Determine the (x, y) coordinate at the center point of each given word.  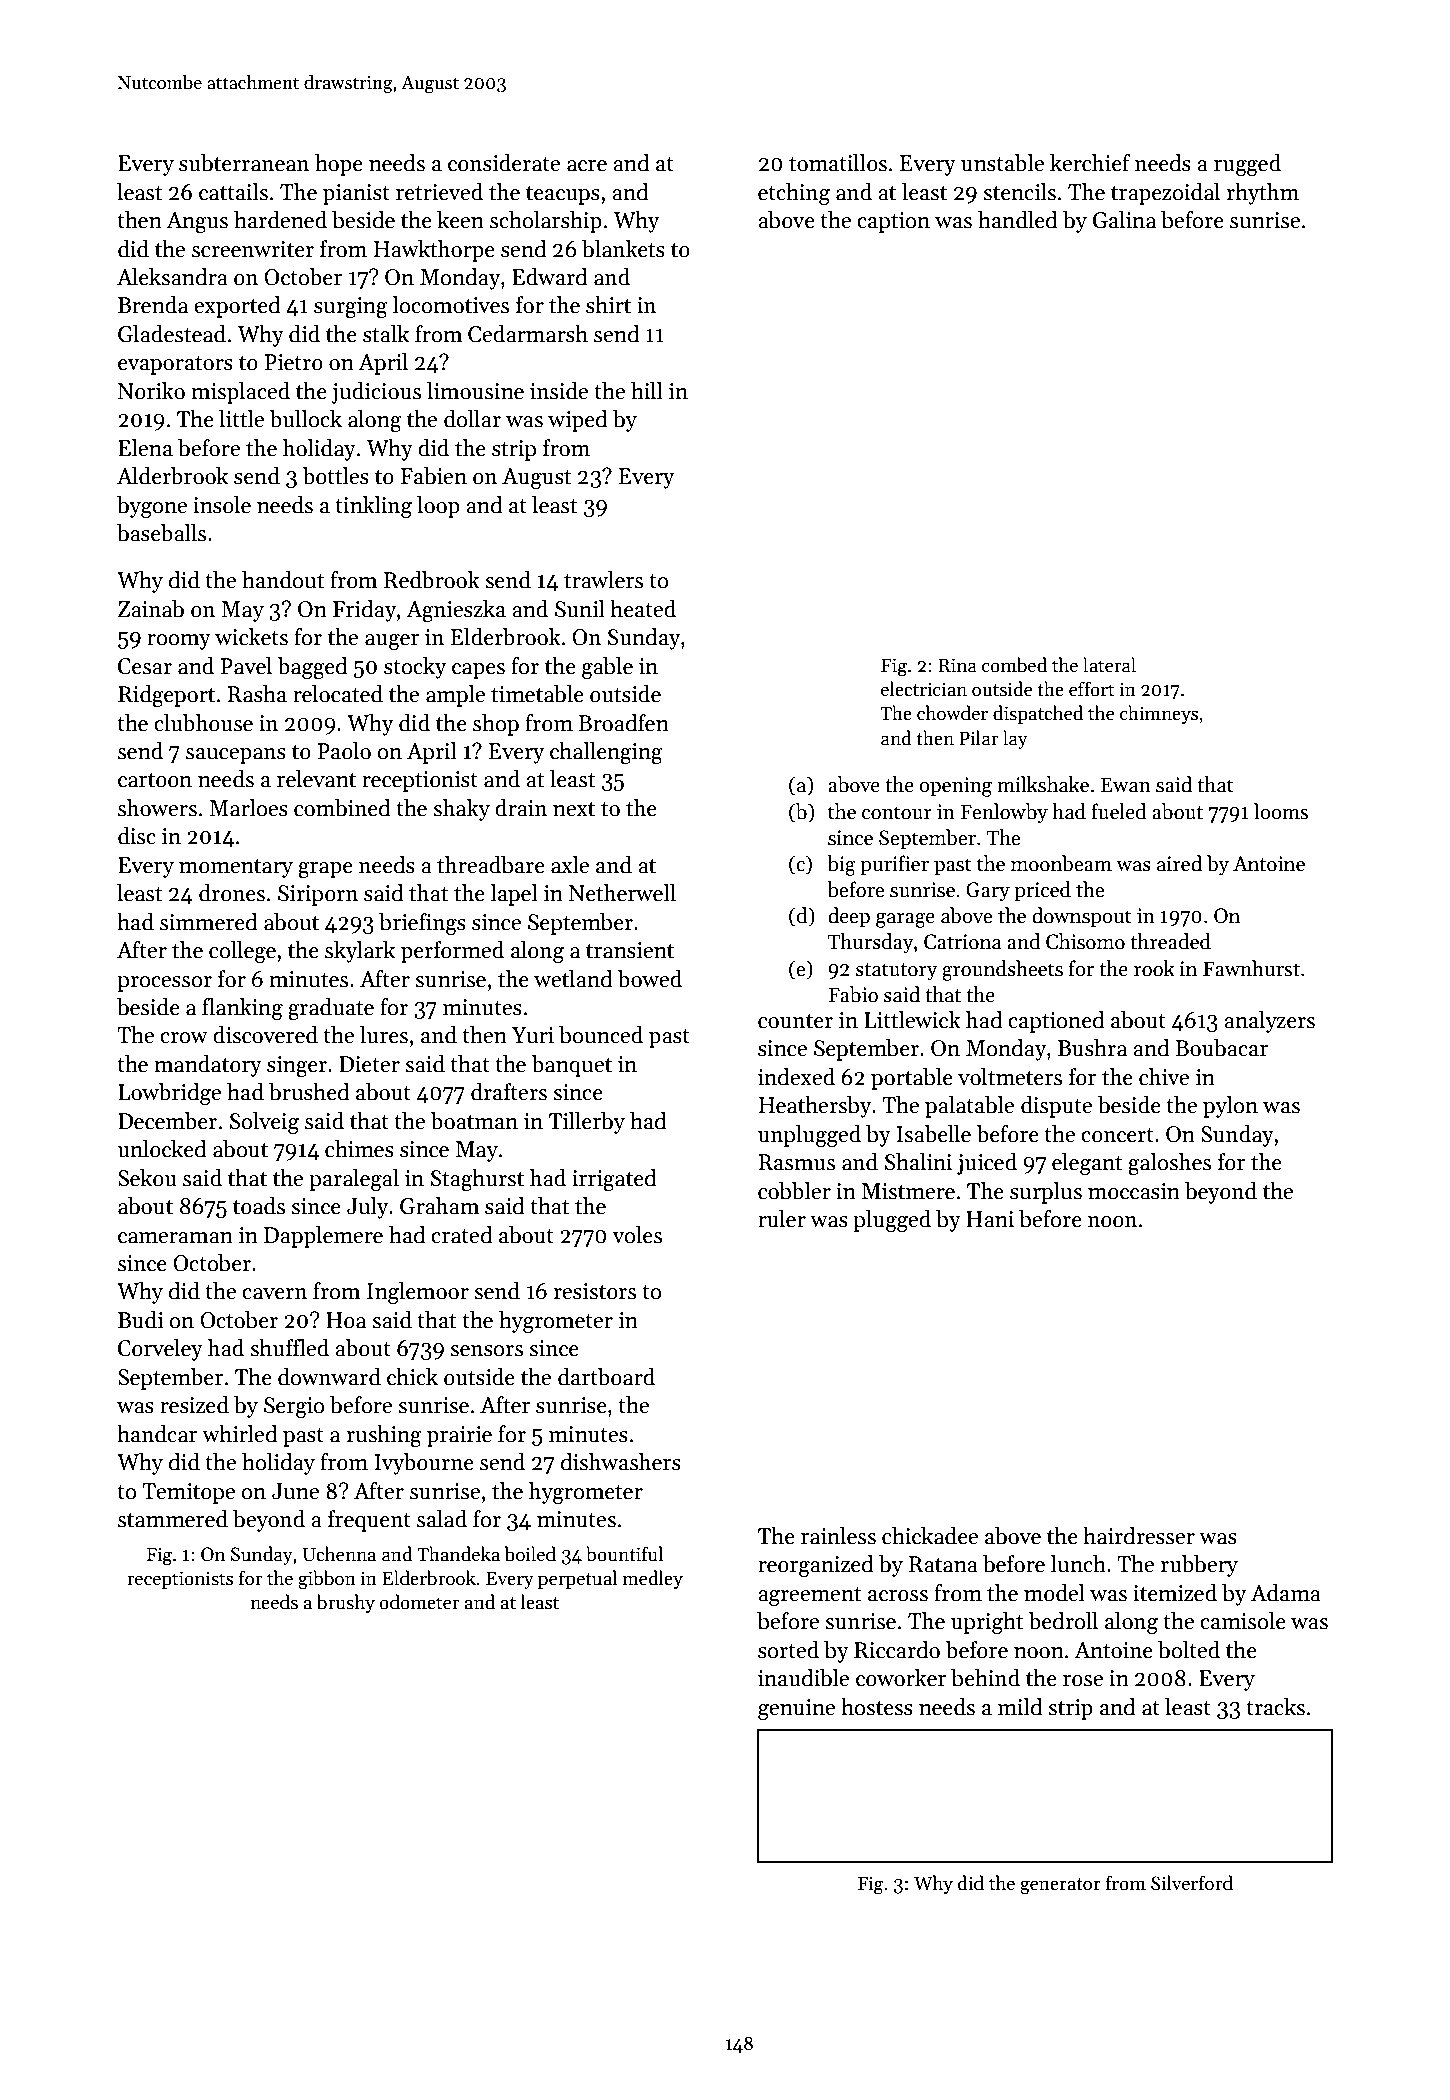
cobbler (794, 1191)
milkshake (1043, 784)
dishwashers (621, 1462)
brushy (346, 1603)
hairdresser (1139, 1536)
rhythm (1262, 194)
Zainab (151, 609)
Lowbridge (169, 1094)
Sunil (580, 609)
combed (1014, 665)
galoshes (1169, 1164)
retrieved (439, 192)
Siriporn (318, 895)
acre (587, 166)
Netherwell (622, 893)
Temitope (188, 1493)
